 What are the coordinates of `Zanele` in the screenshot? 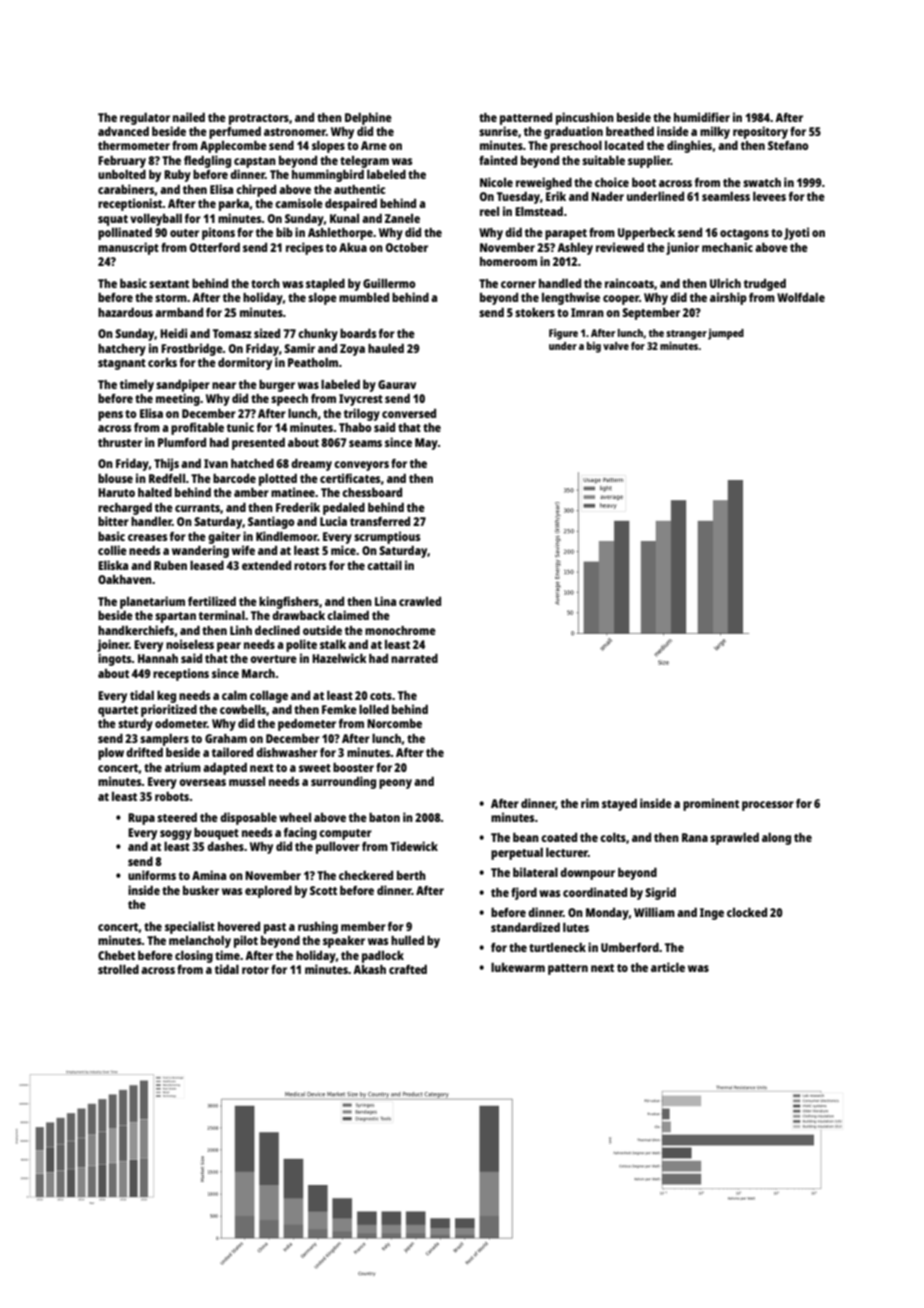 It's located at (402, 218).
